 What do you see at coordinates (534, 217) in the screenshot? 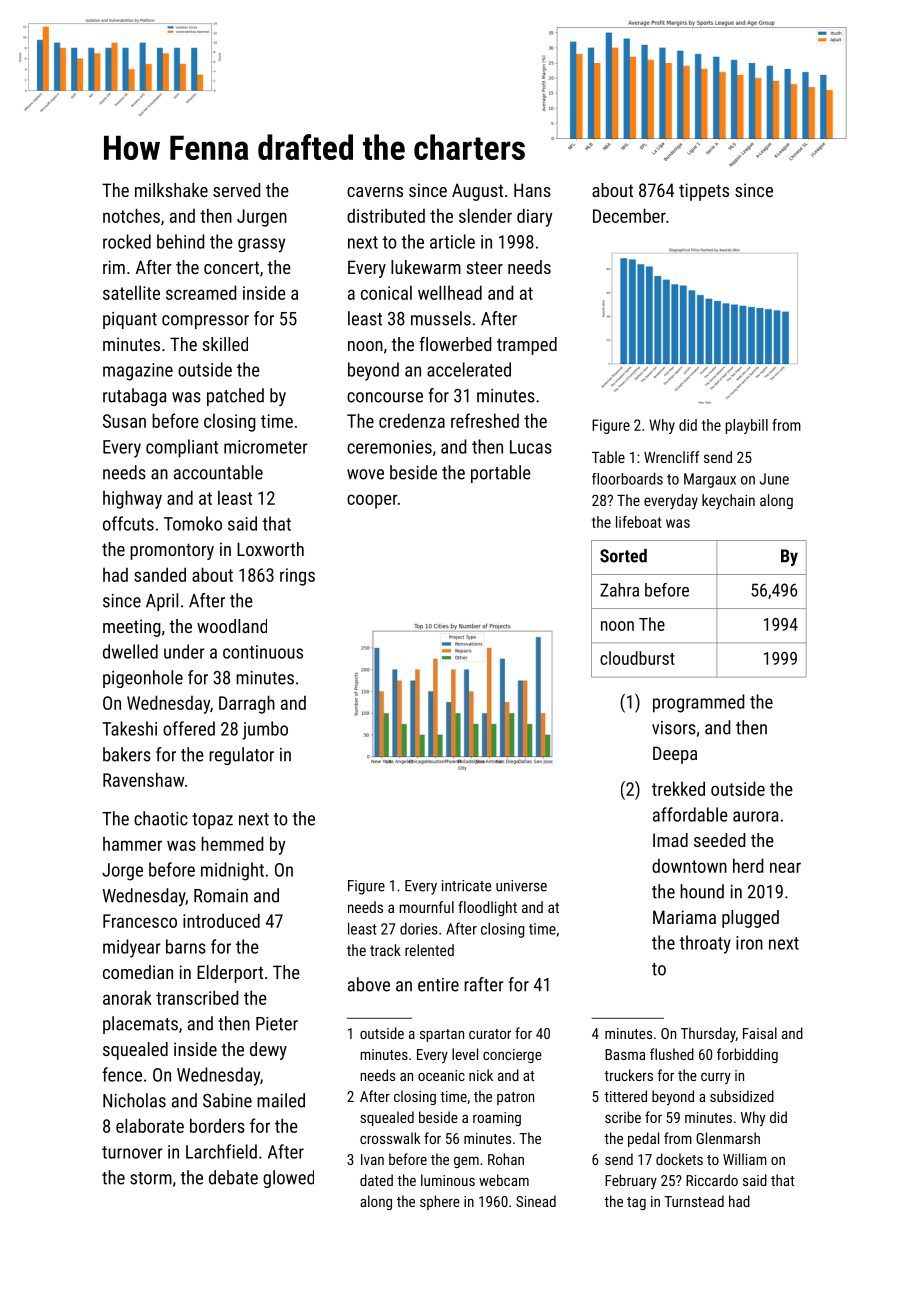
I see `diary` at bounding box center [534, 217].
